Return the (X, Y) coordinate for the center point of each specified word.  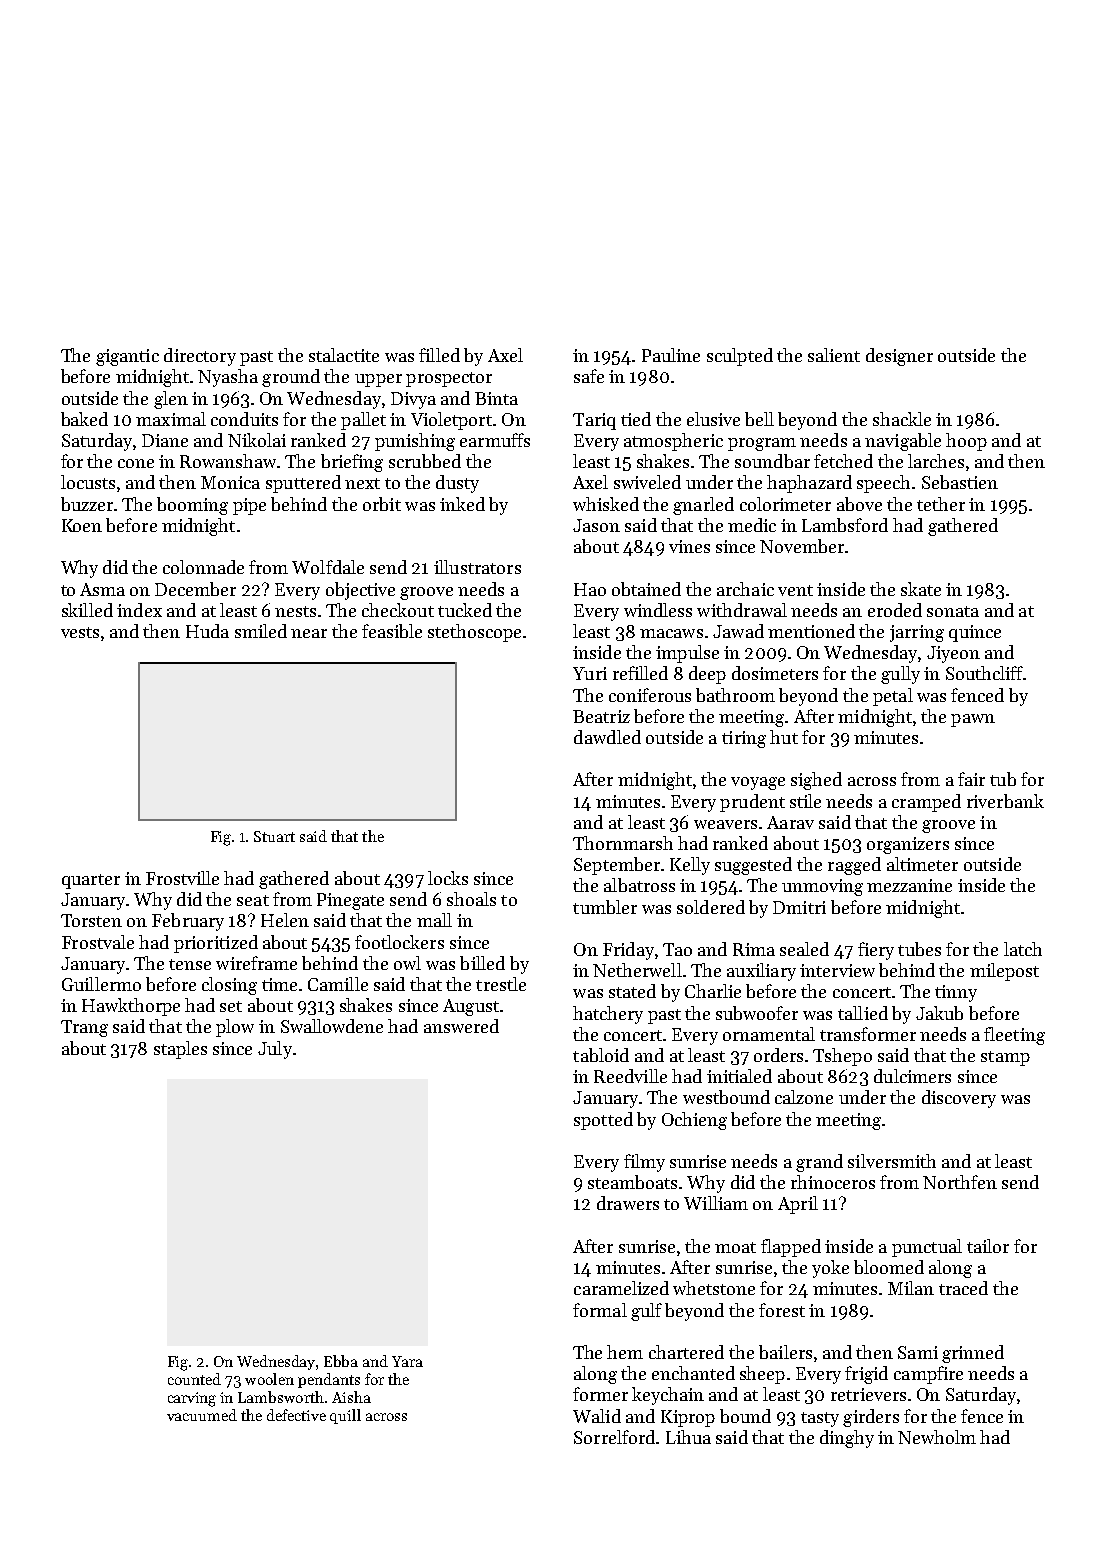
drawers (628, 1203)
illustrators (477, 567)
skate (921, 589)
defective (296, 1415)
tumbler (605, 907)
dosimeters (775, 673)
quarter (91, 881)
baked (84, 419)
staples (180, 1050)
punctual (927, 1248)
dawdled (607, 737)
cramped (926, 803)
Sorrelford (614, 1437)
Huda (207, 631)
